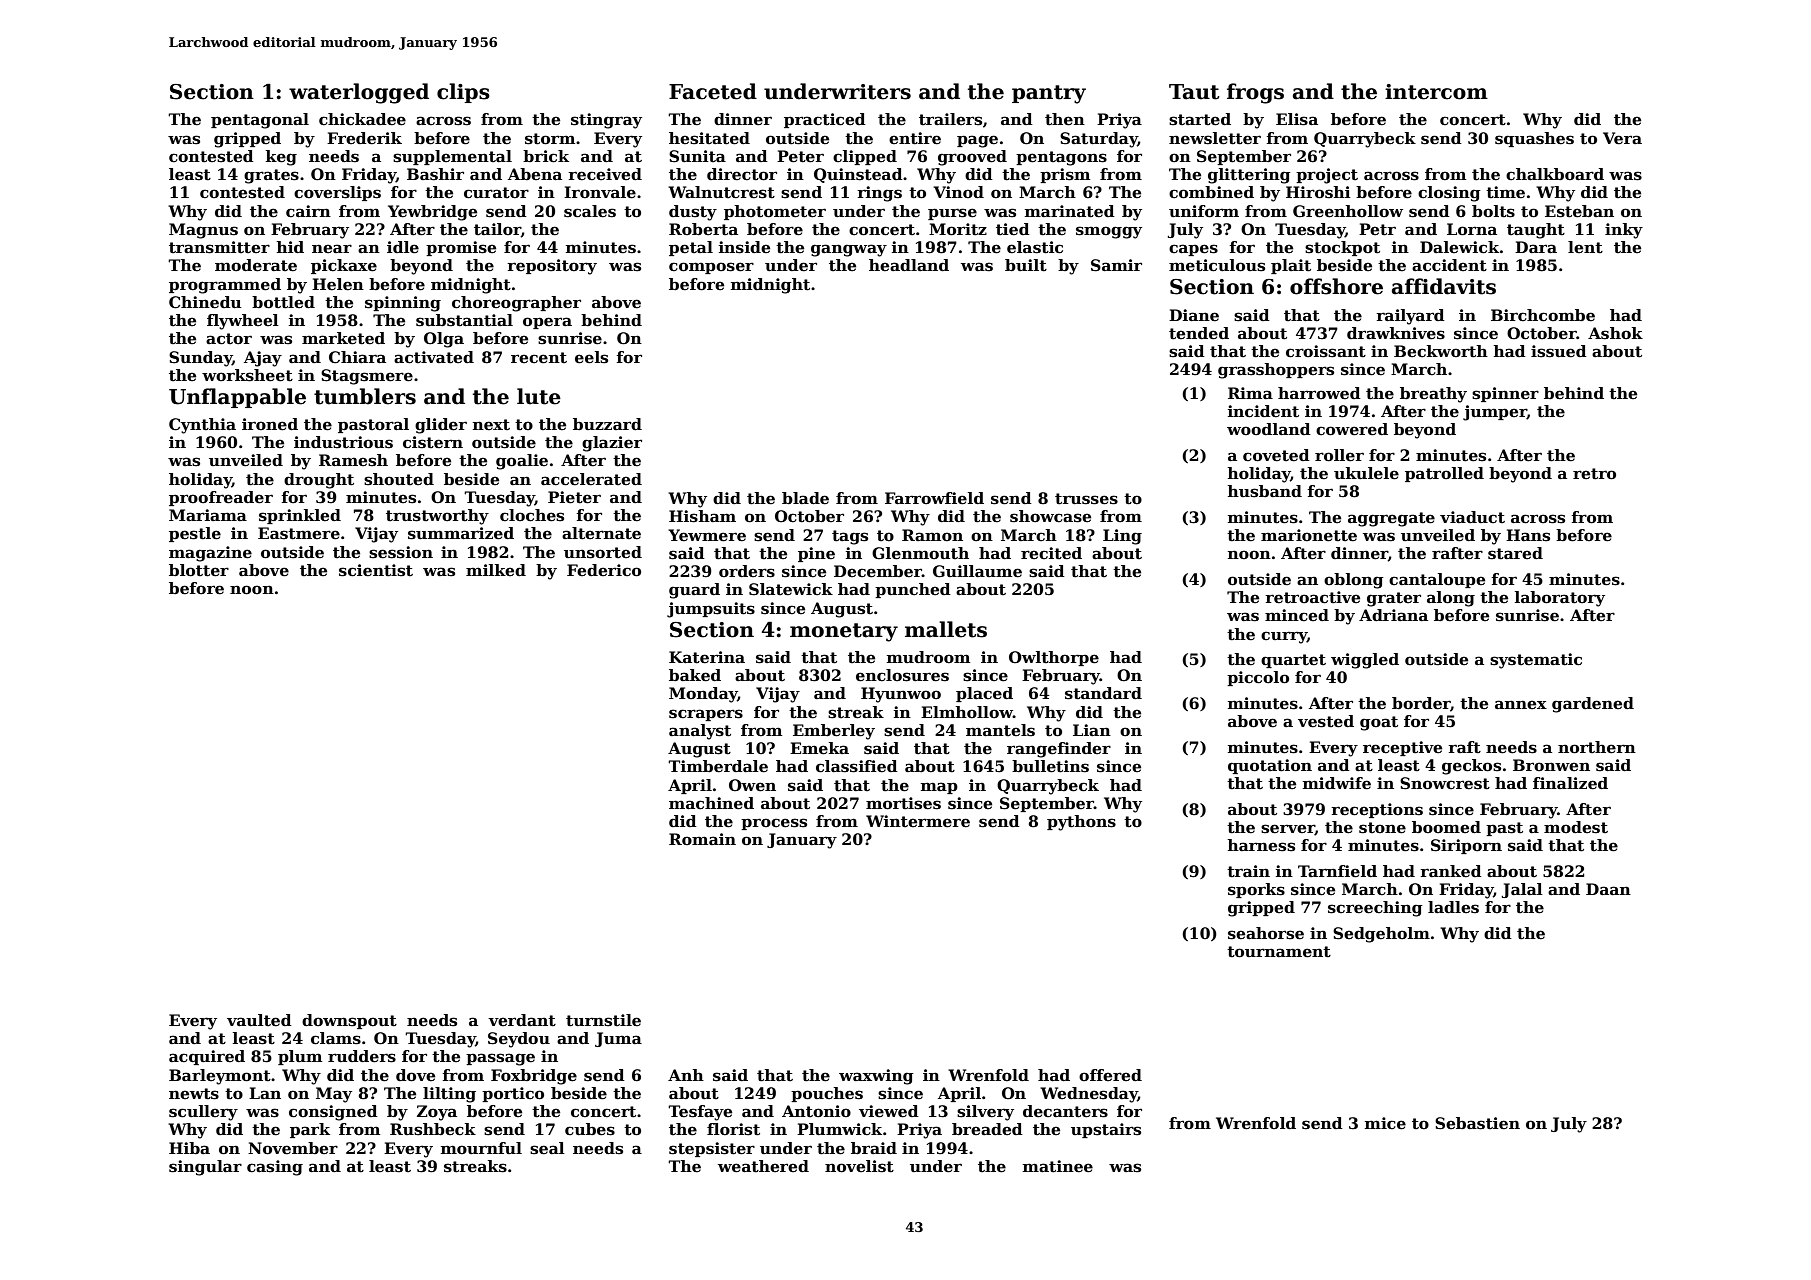  What do you see at coordinates (1058, 1166) in the image?
I see `matinee` at bounding box center [1058, 1166].
